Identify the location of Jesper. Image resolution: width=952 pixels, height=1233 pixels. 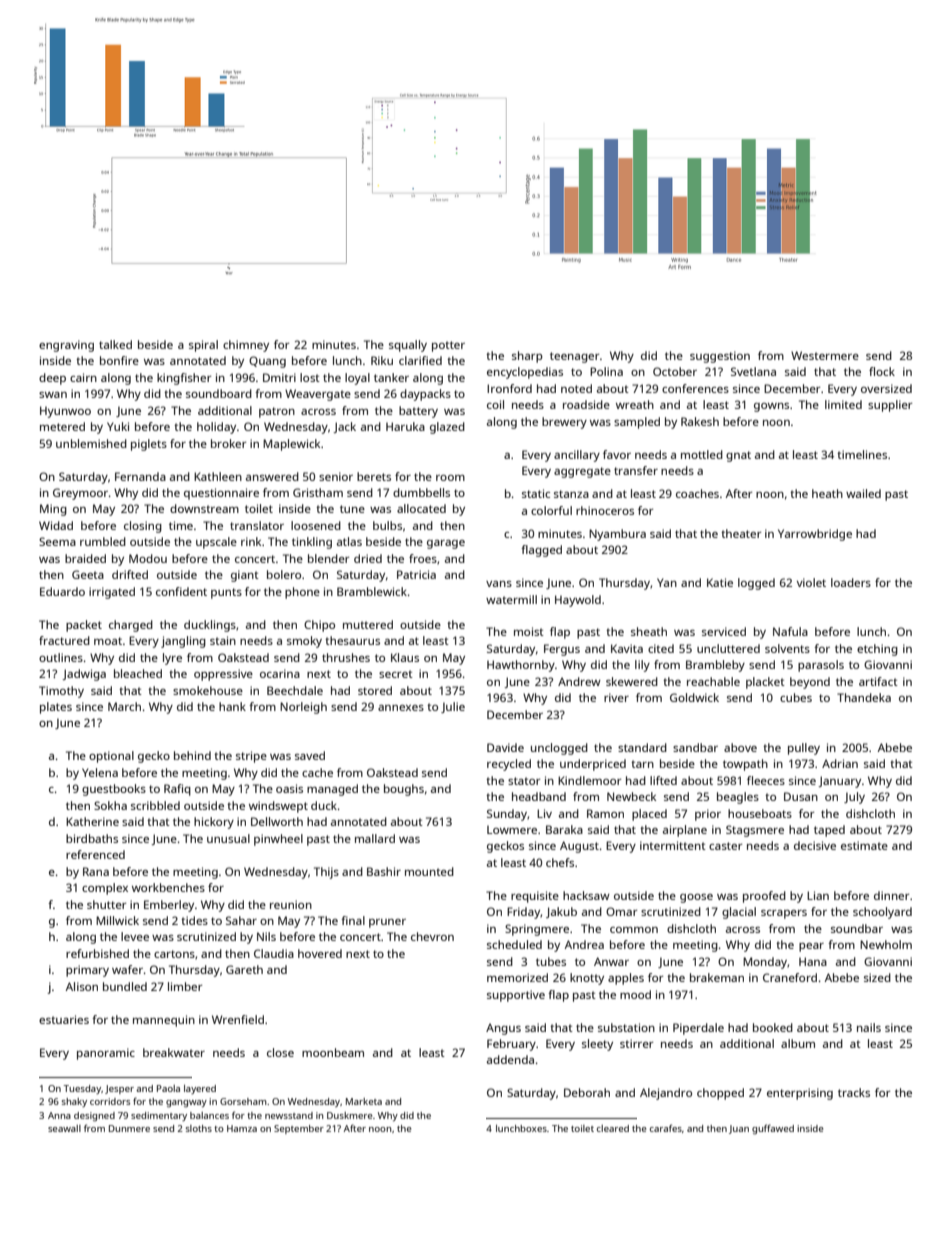
(119, 1089).
